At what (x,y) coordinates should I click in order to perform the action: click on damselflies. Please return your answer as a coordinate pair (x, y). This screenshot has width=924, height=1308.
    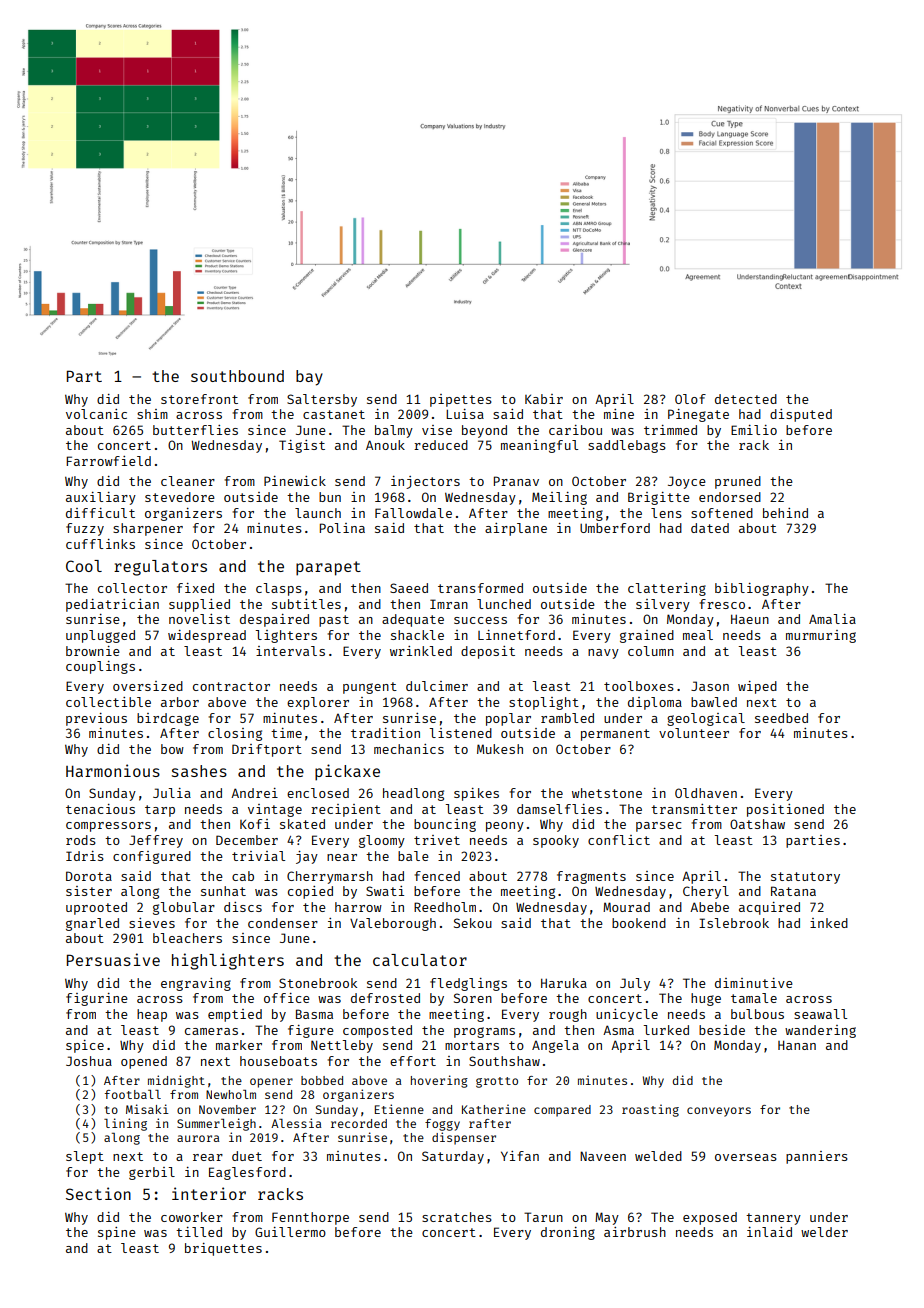
    Looking at the image, I should click on (559, 809).
